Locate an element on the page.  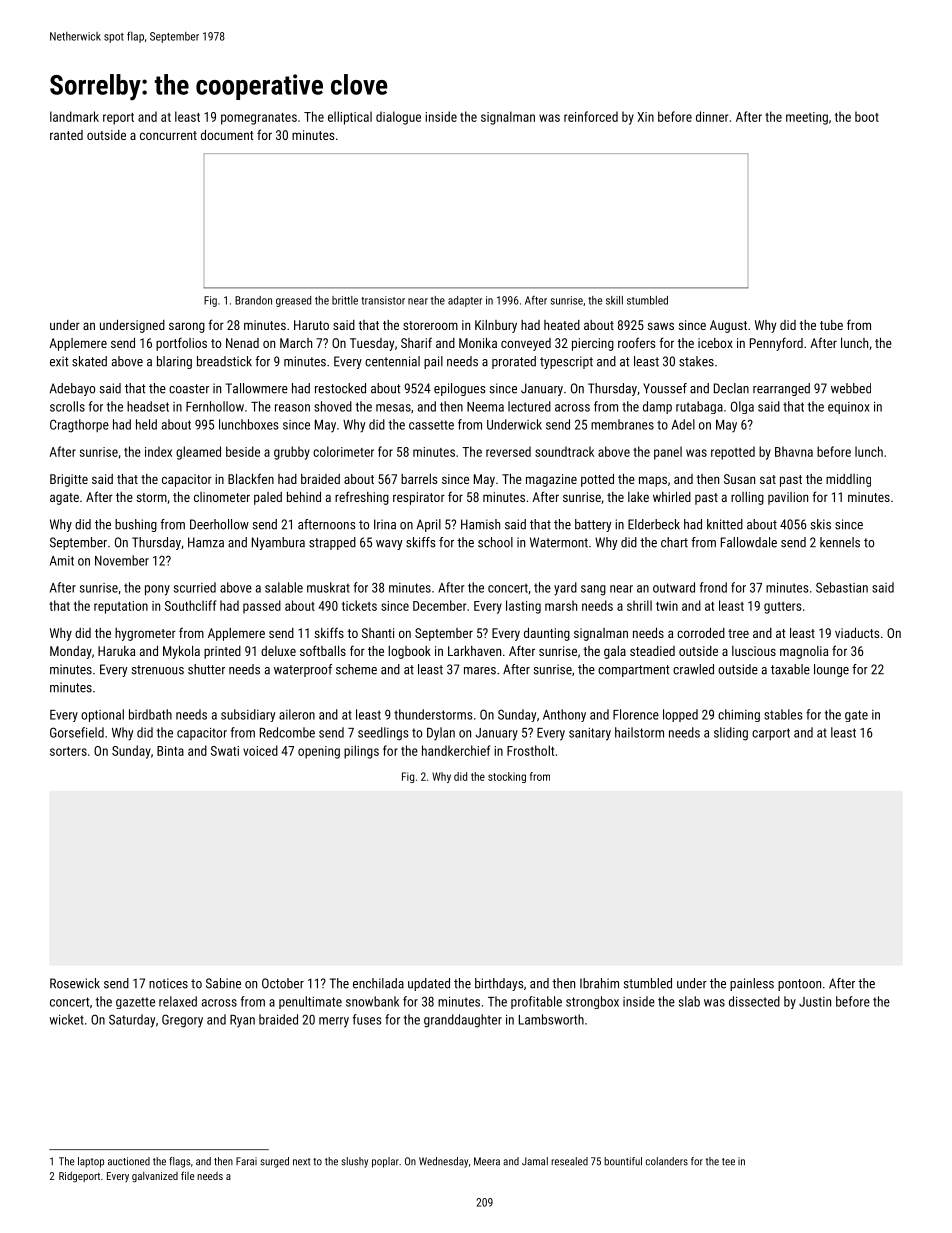
bushing is located at coordinates (136, 525).
